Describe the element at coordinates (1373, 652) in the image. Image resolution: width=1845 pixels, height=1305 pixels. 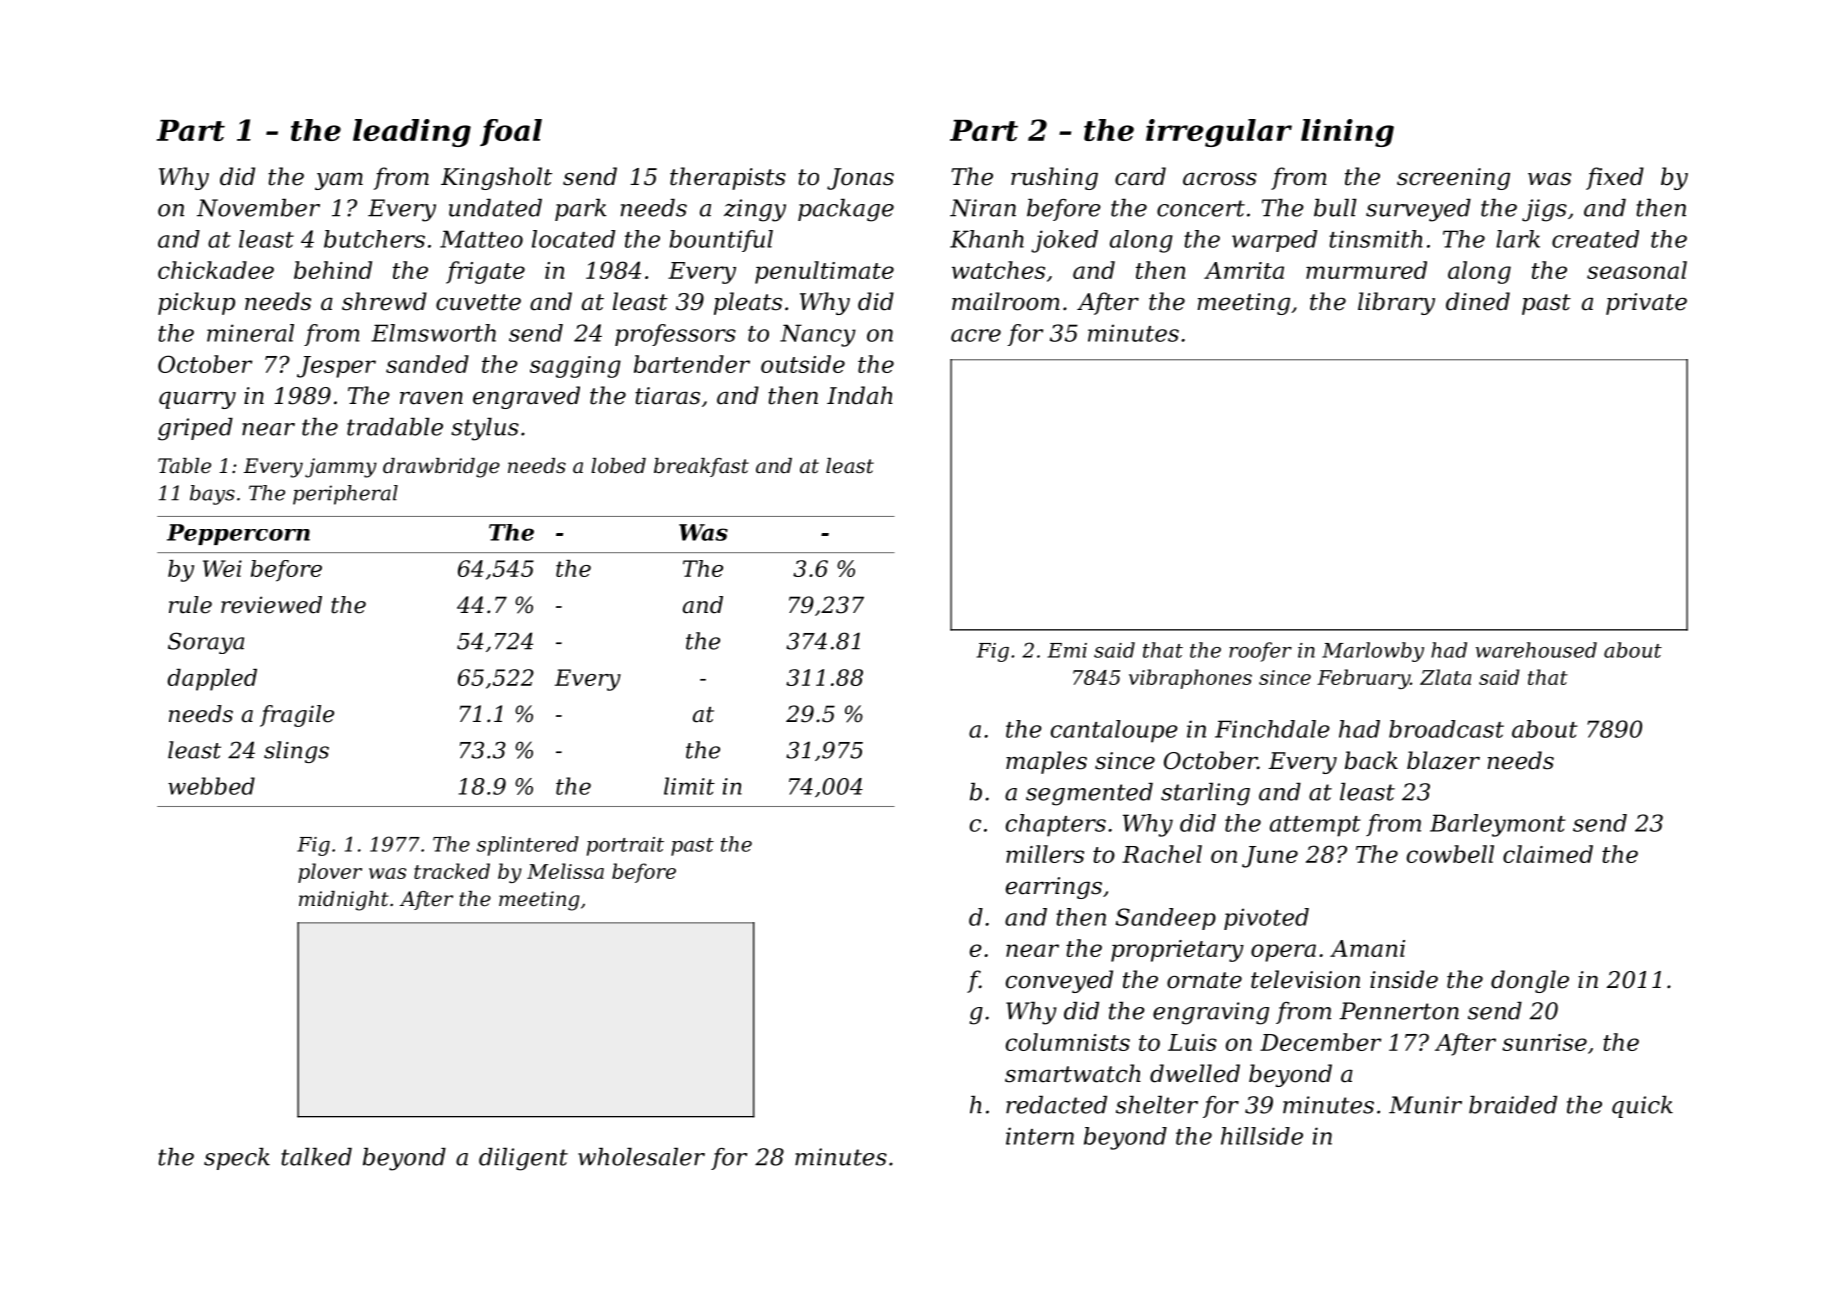
I see `Marlowby` at that location.
